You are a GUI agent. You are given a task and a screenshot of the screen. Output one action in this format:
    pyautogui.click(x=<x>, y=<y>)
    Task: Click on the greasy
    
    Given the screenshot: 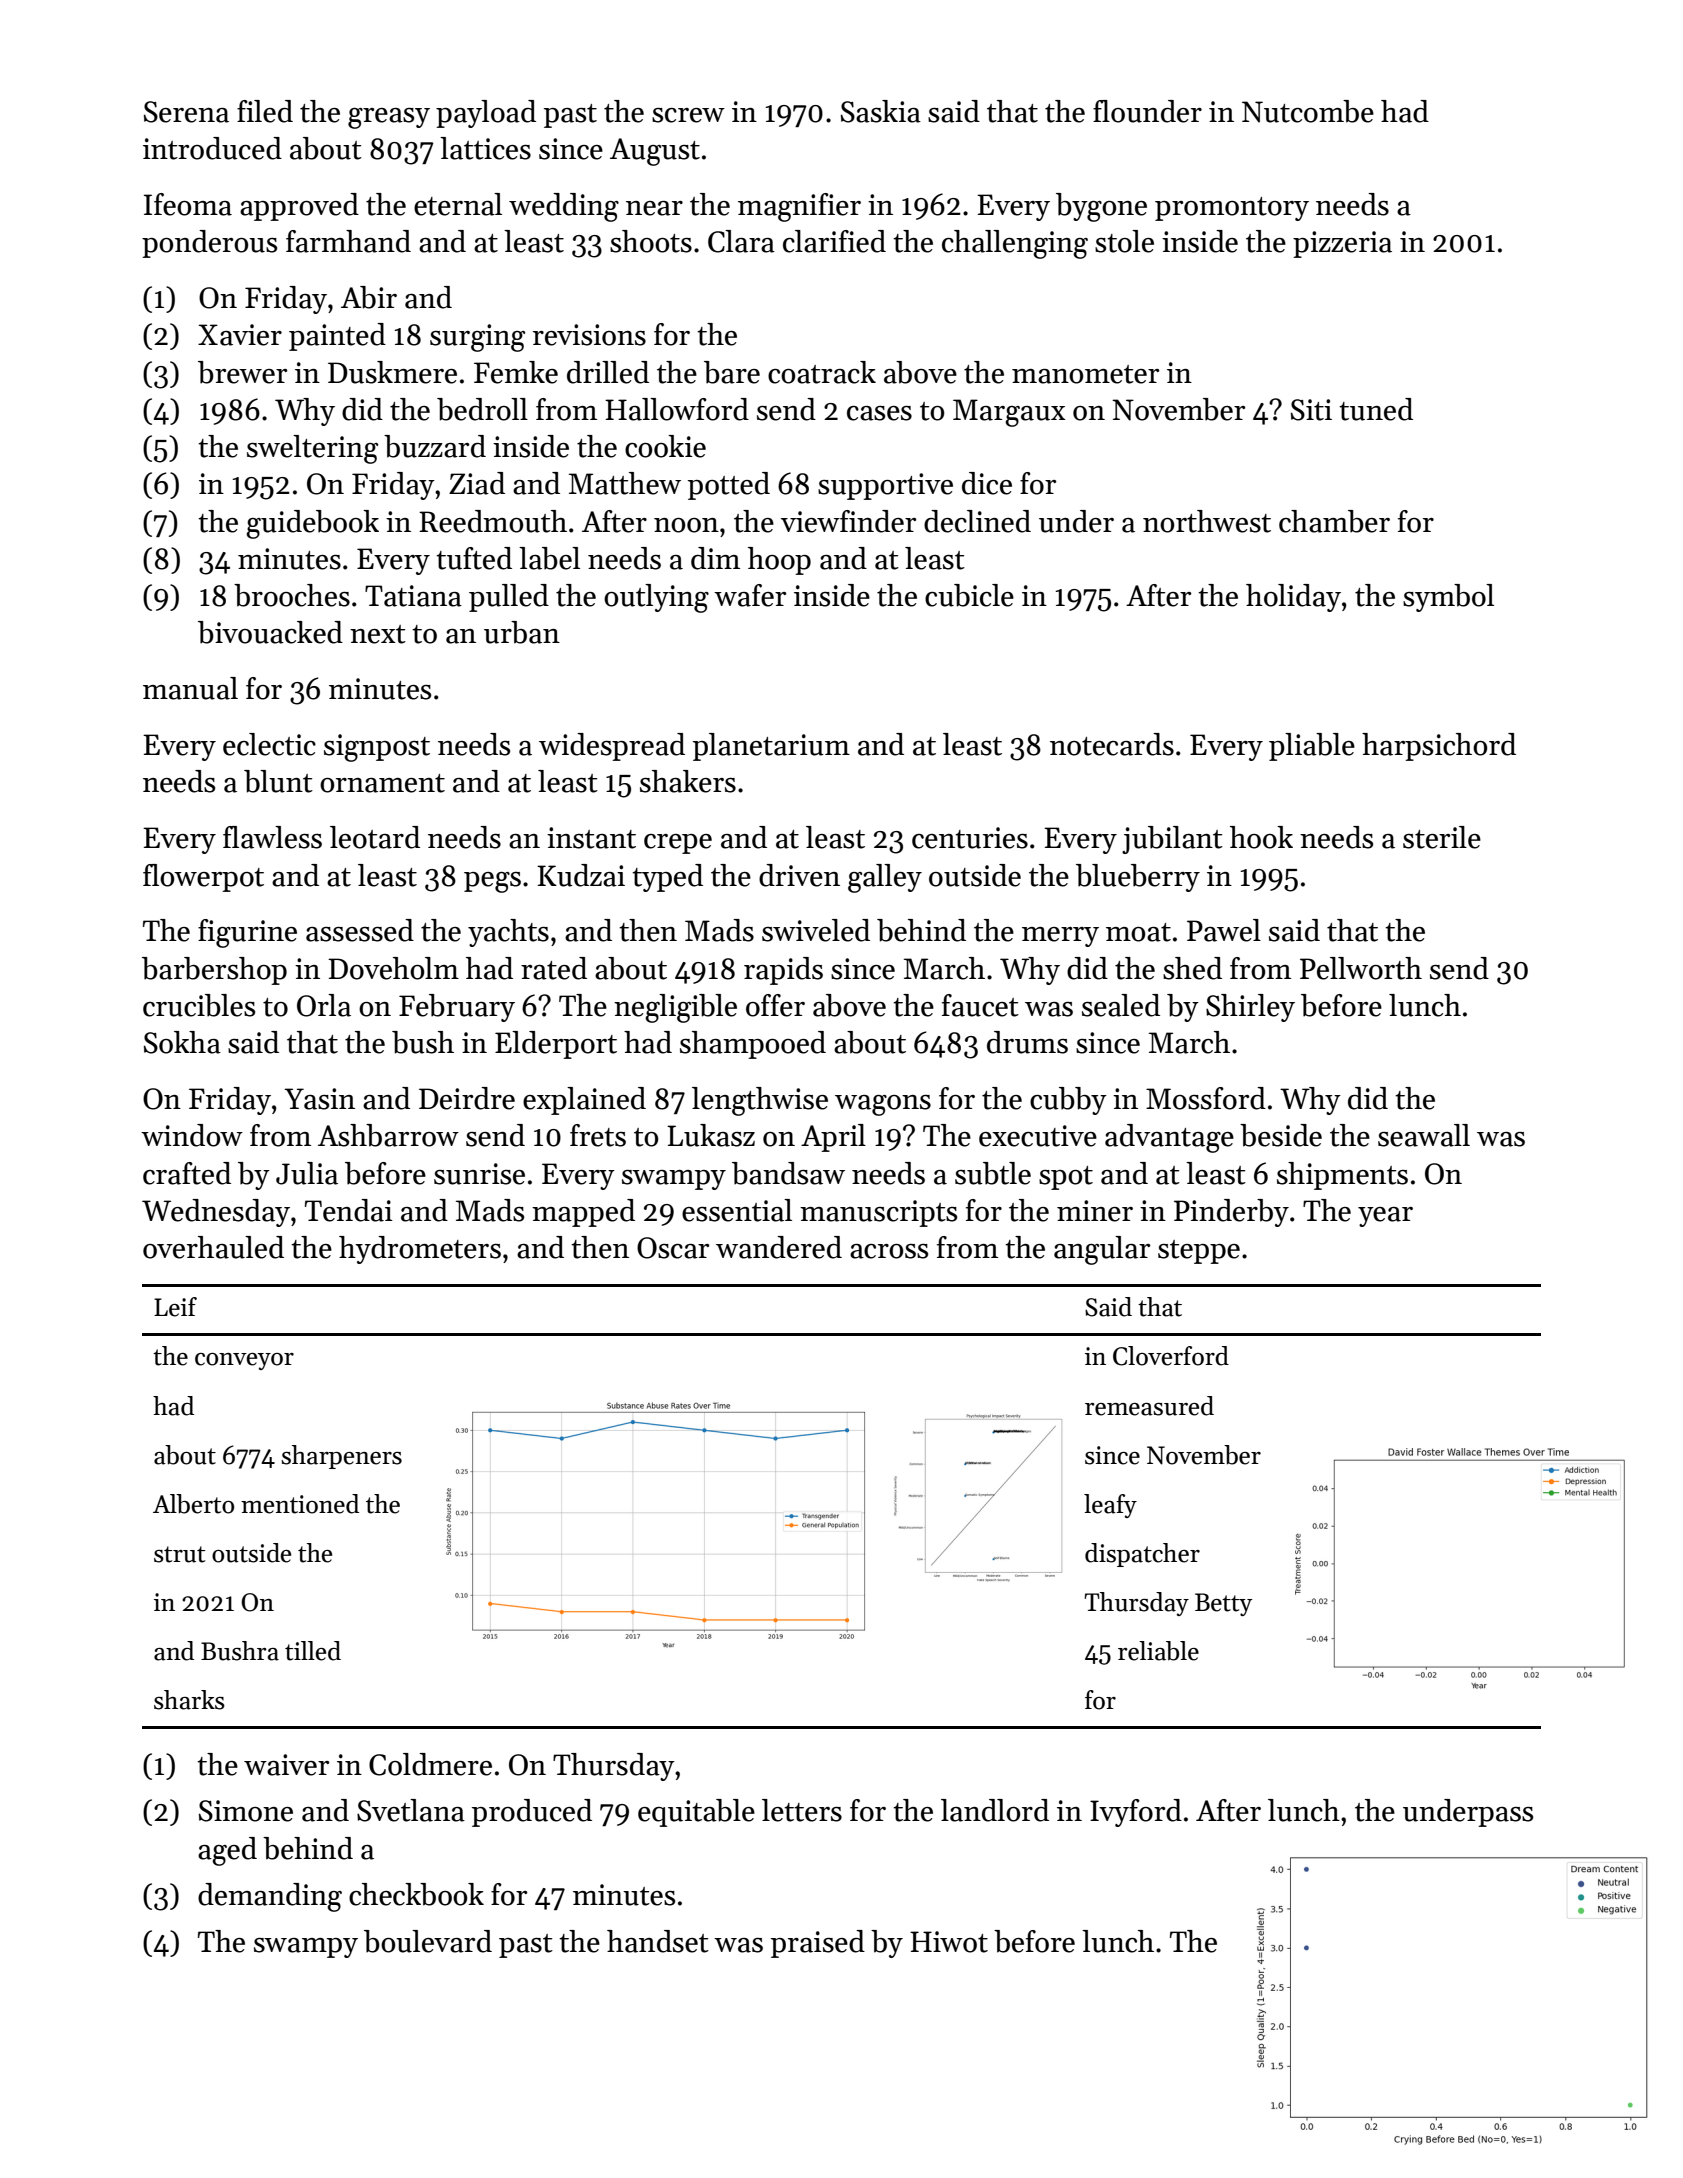 What is the action you would take?
    pyautogui.click(x=389, y=118)
